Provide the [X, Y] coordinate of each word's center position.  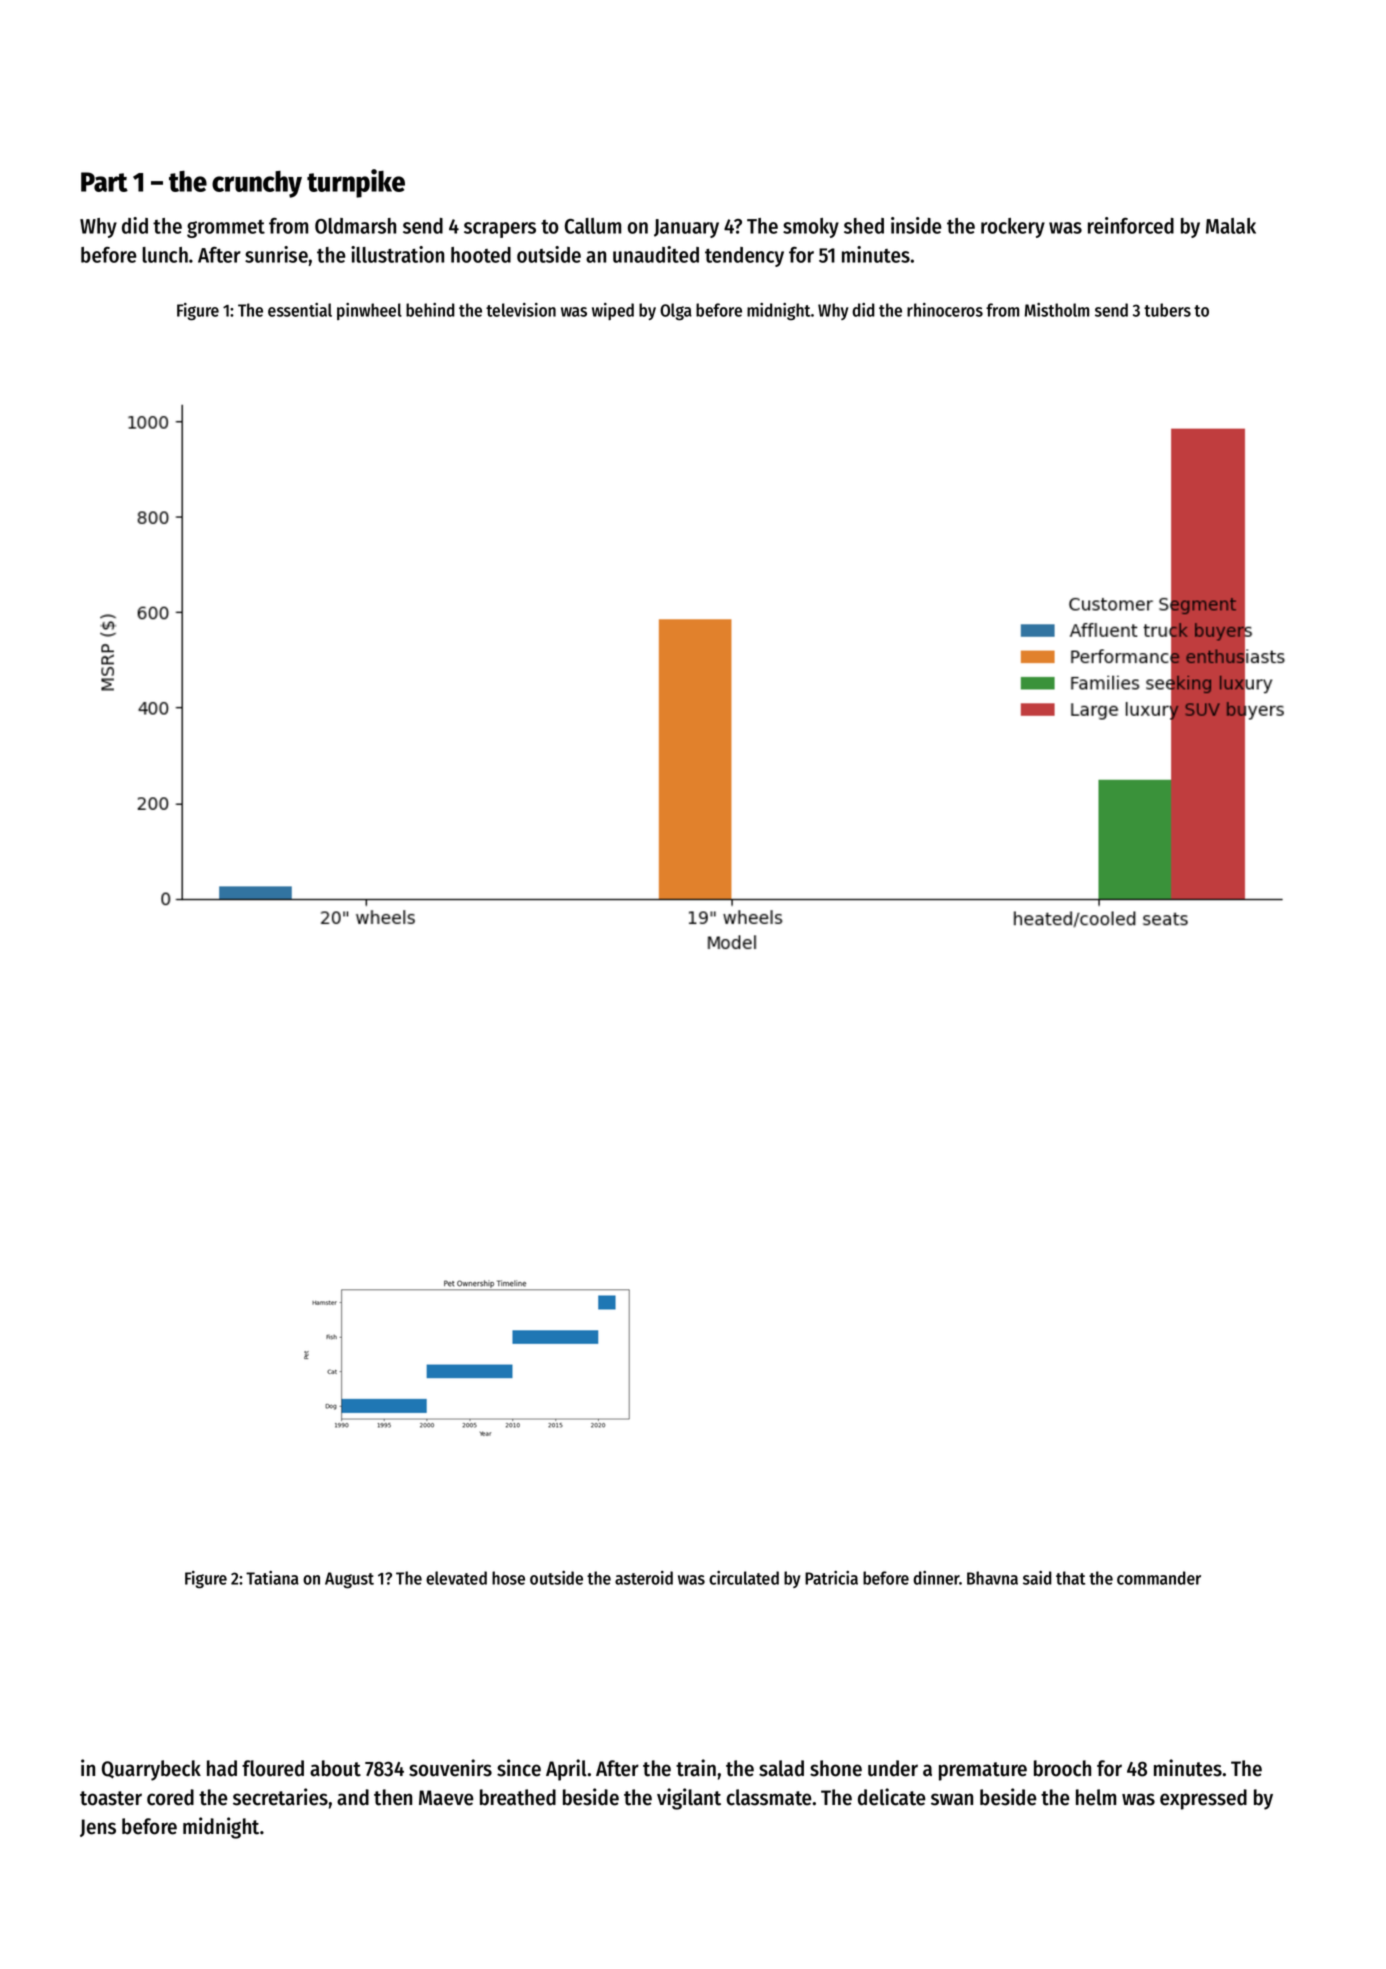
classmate [769, 1797]
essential [300, 310]
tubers [1167, 310]
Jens [98, 1828]
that [1070, 1578]
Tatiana [272, 1578]
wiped [613, 311]
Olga [676, 312]
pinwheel [369, 311]
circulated [744, 1578]
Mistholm [1057, 310]
